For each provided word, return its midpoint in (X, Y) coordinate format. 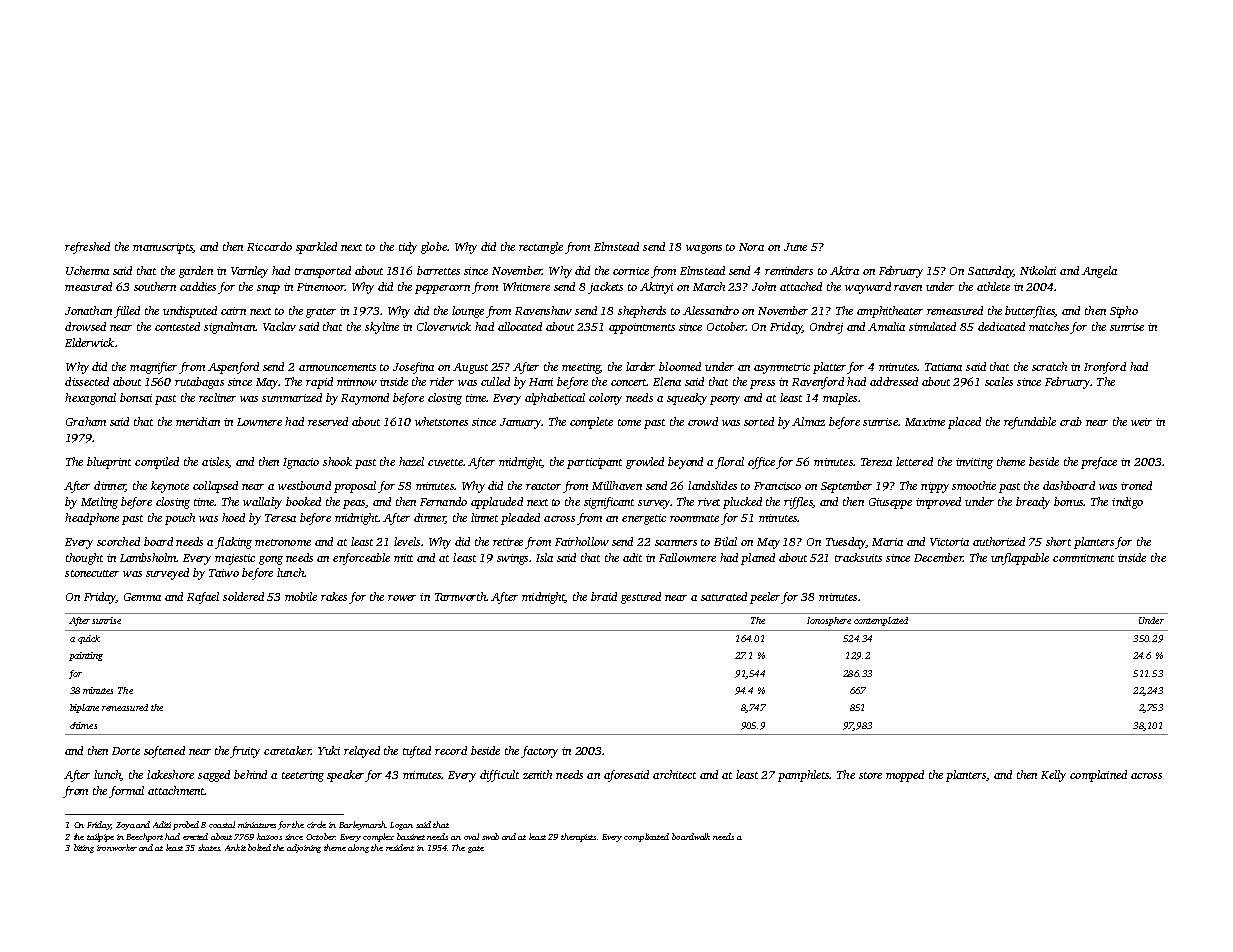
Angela (1099, 272)
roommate (694, 518)
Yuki (329, 750)
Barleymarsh (362, 825)
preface (1099, 463)
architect (674, 774)
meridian (198, 421)
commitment (1083, 558)
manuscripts (163, 248)
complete (591, 423)
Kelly (1053, 776)
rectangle (541, 248)
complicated (646, 837)
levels (407, 541)
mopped (905, 776)
